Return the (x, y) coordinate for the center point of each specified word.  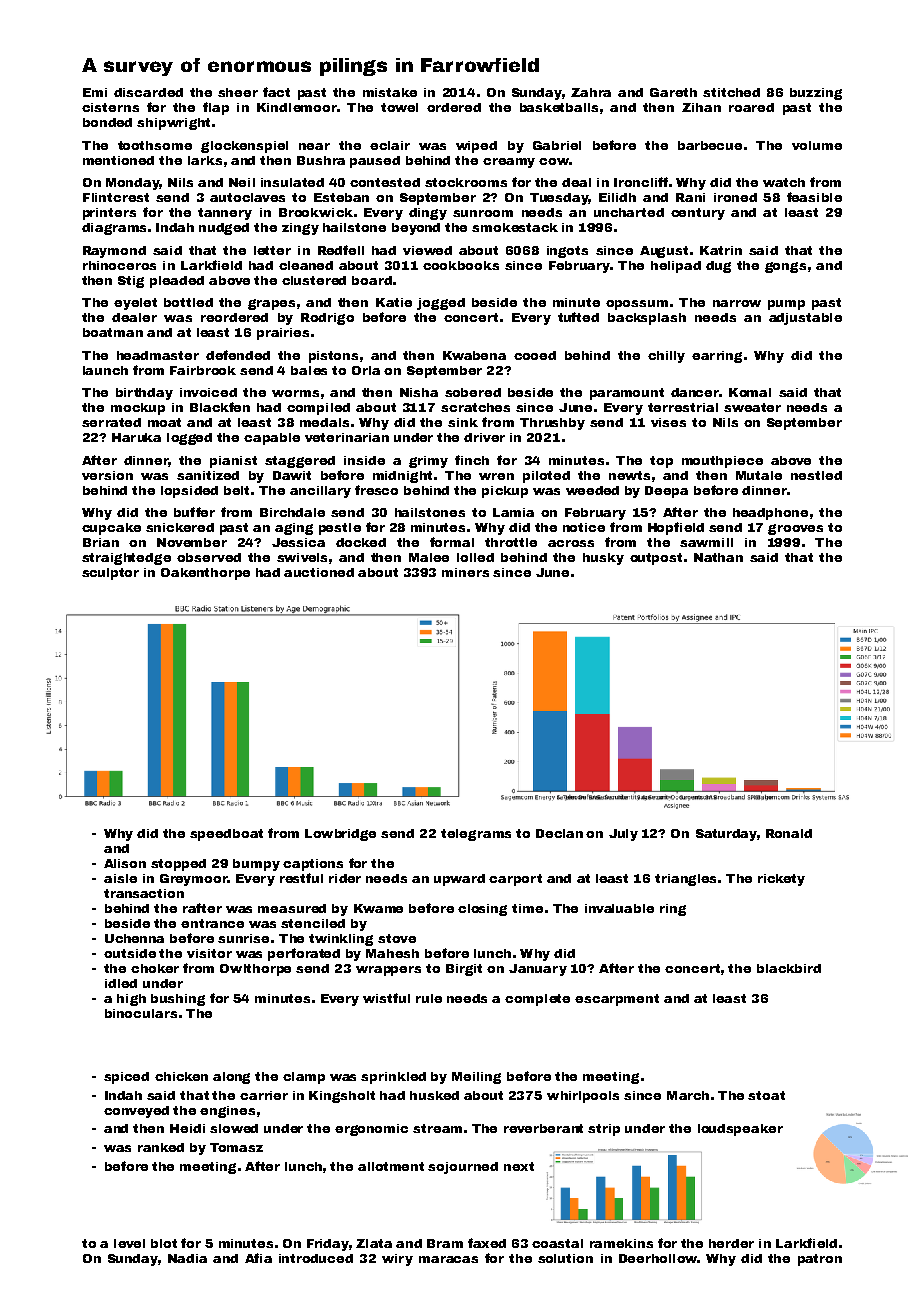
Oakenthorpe (205, 574)
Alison (125, 863)
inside (364, 460)
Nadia (187, 1258)
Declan (559, 833)
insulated (292, 182)
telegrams (476, 835)
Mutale (759, 475)
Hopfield (676, 528)
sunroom (483, 213)
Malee (429, 557)
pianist (233, 462)
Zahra (591, 92)
